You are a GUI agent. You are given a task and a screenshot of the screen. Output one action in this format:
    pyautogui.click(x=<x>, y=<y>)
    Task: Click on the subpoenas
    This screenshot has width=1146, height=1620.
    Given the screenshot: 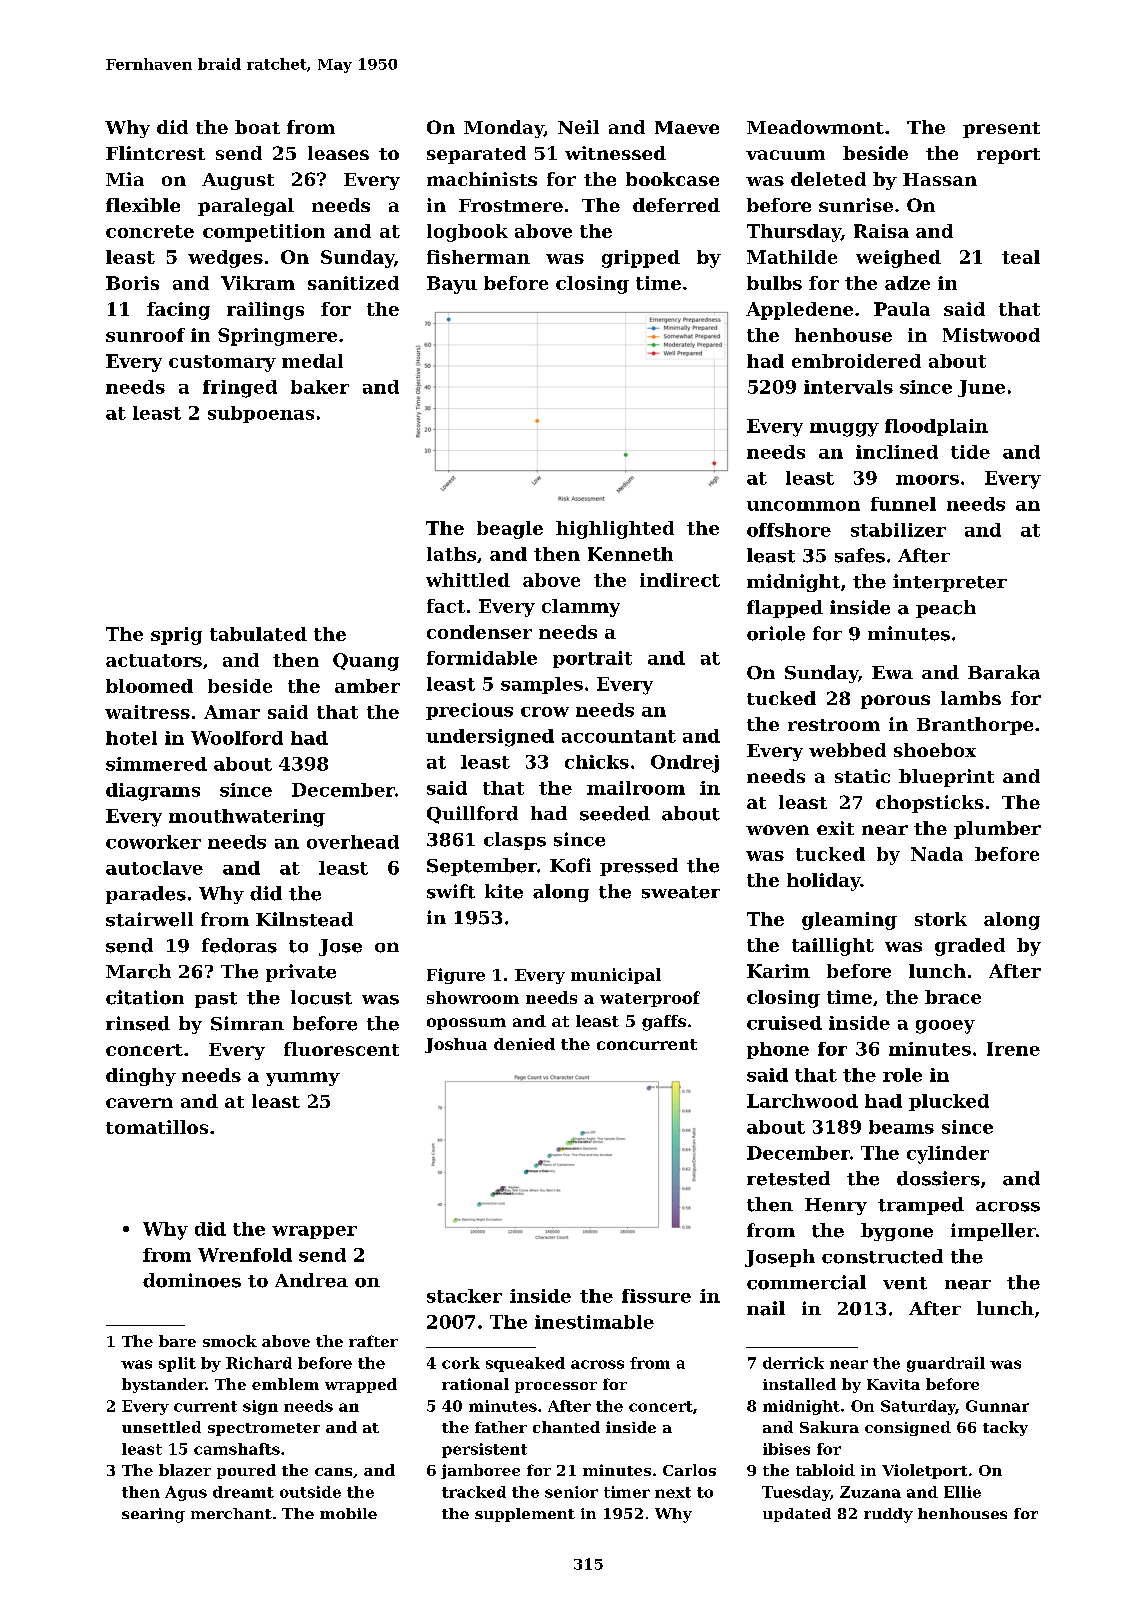 What is the action you would take?
    pyautogui.click(x=261, y=414)
